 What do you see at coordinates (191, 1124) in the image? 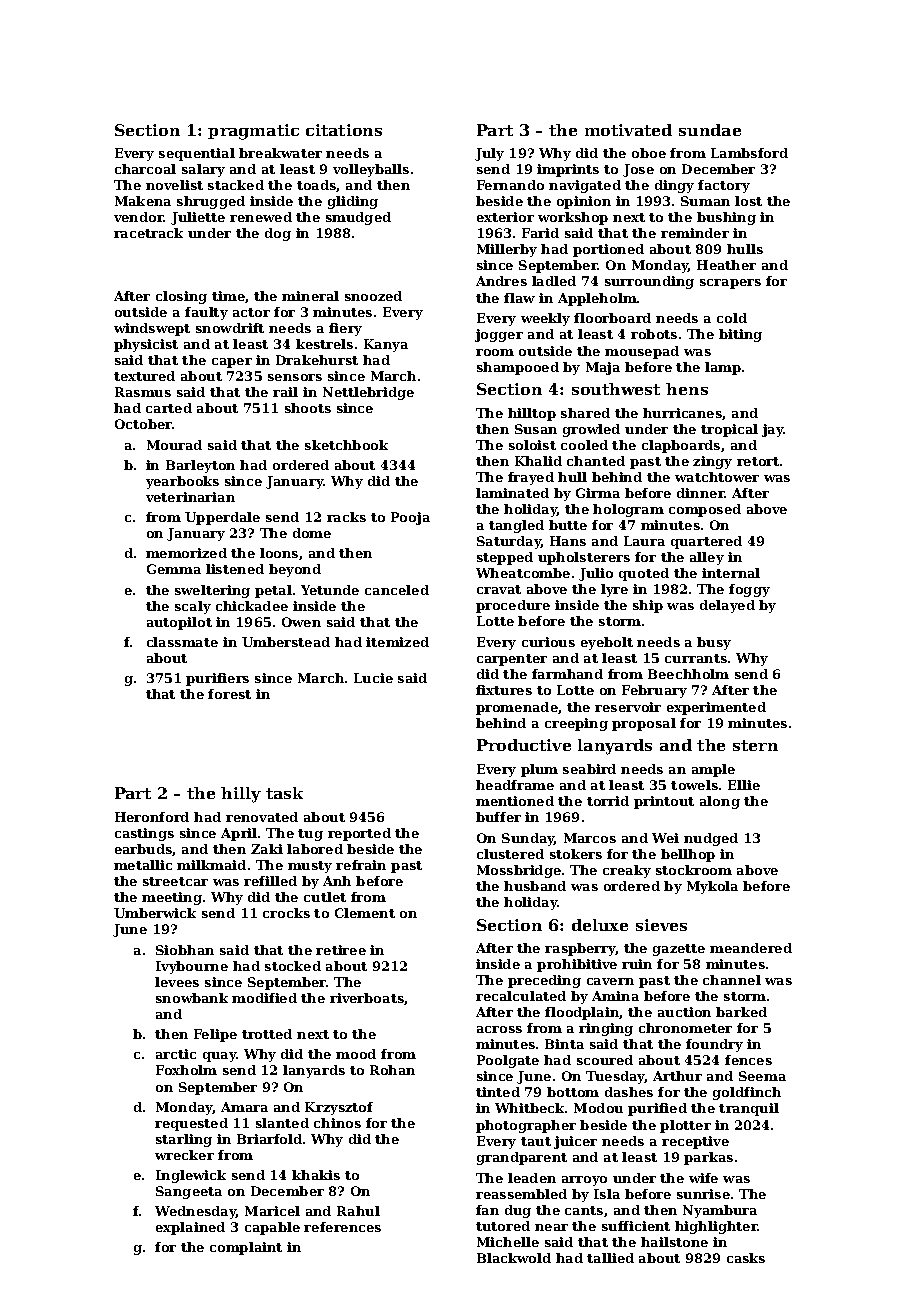
I see `requested` at bounding box center [191, 1124].
